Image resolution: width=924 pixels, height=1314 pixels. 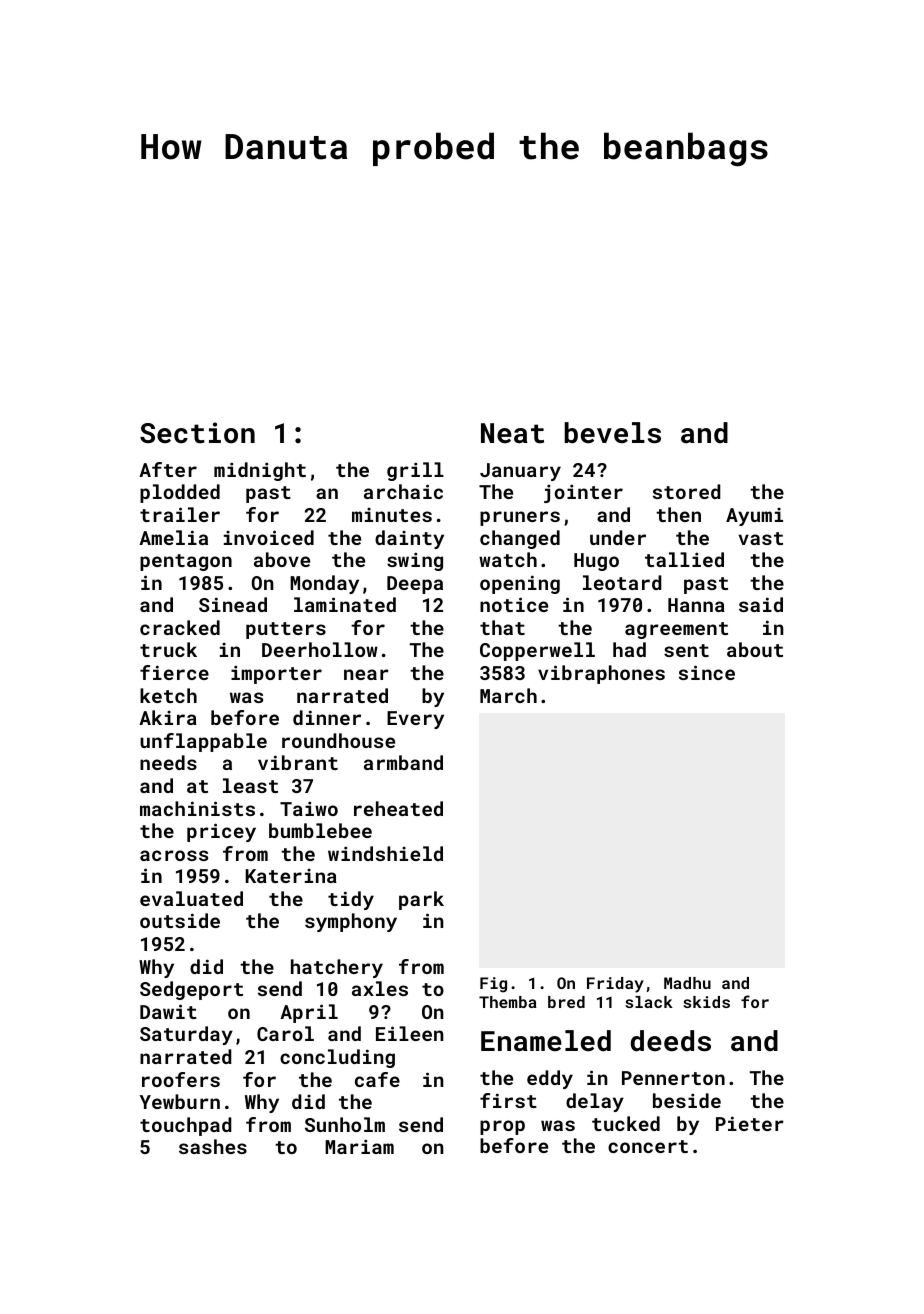 I want to click on that, so click(x=502, y=627).
